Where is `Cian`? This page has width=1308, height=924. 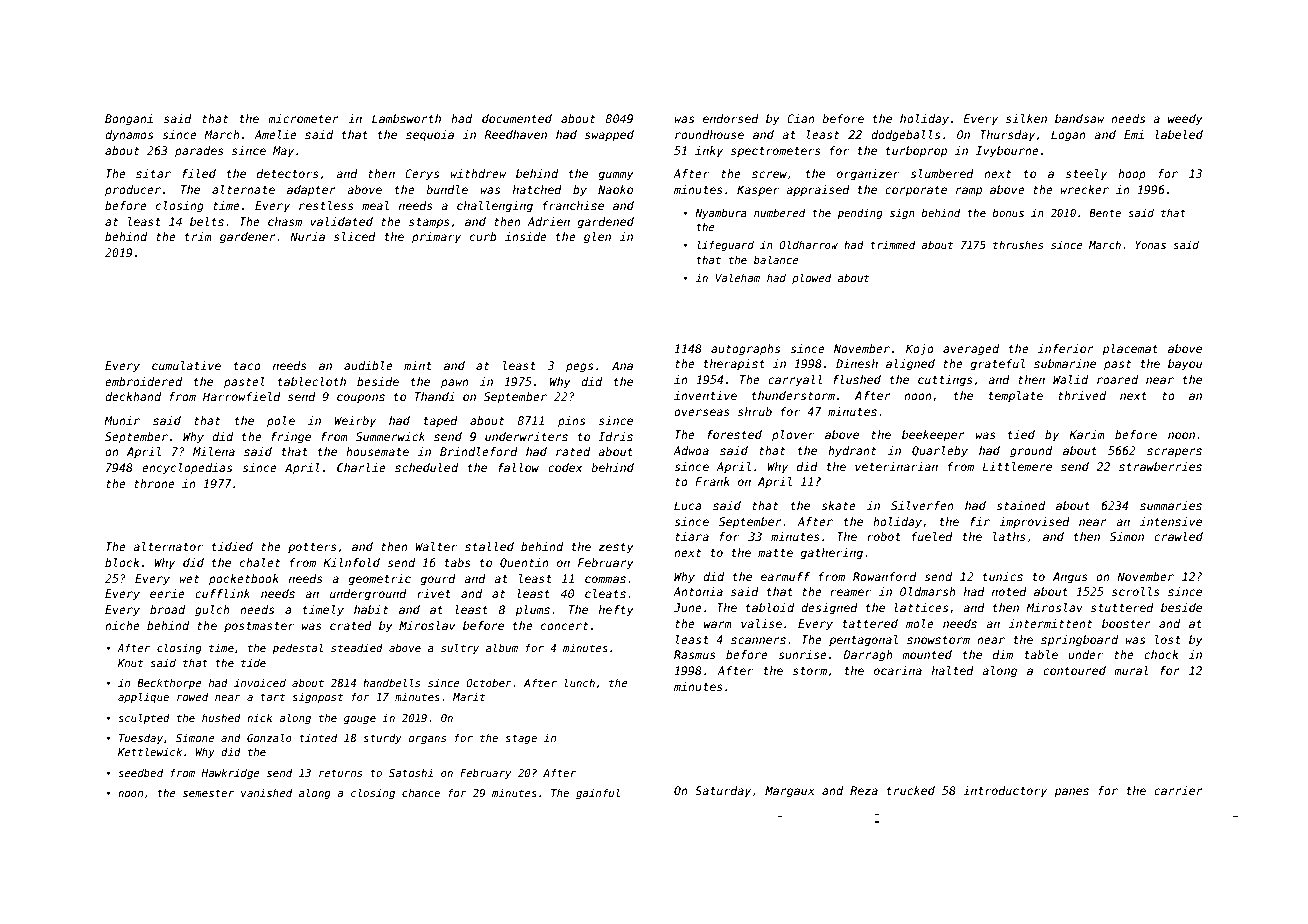
Cian is located at coordinates (801, 118).
